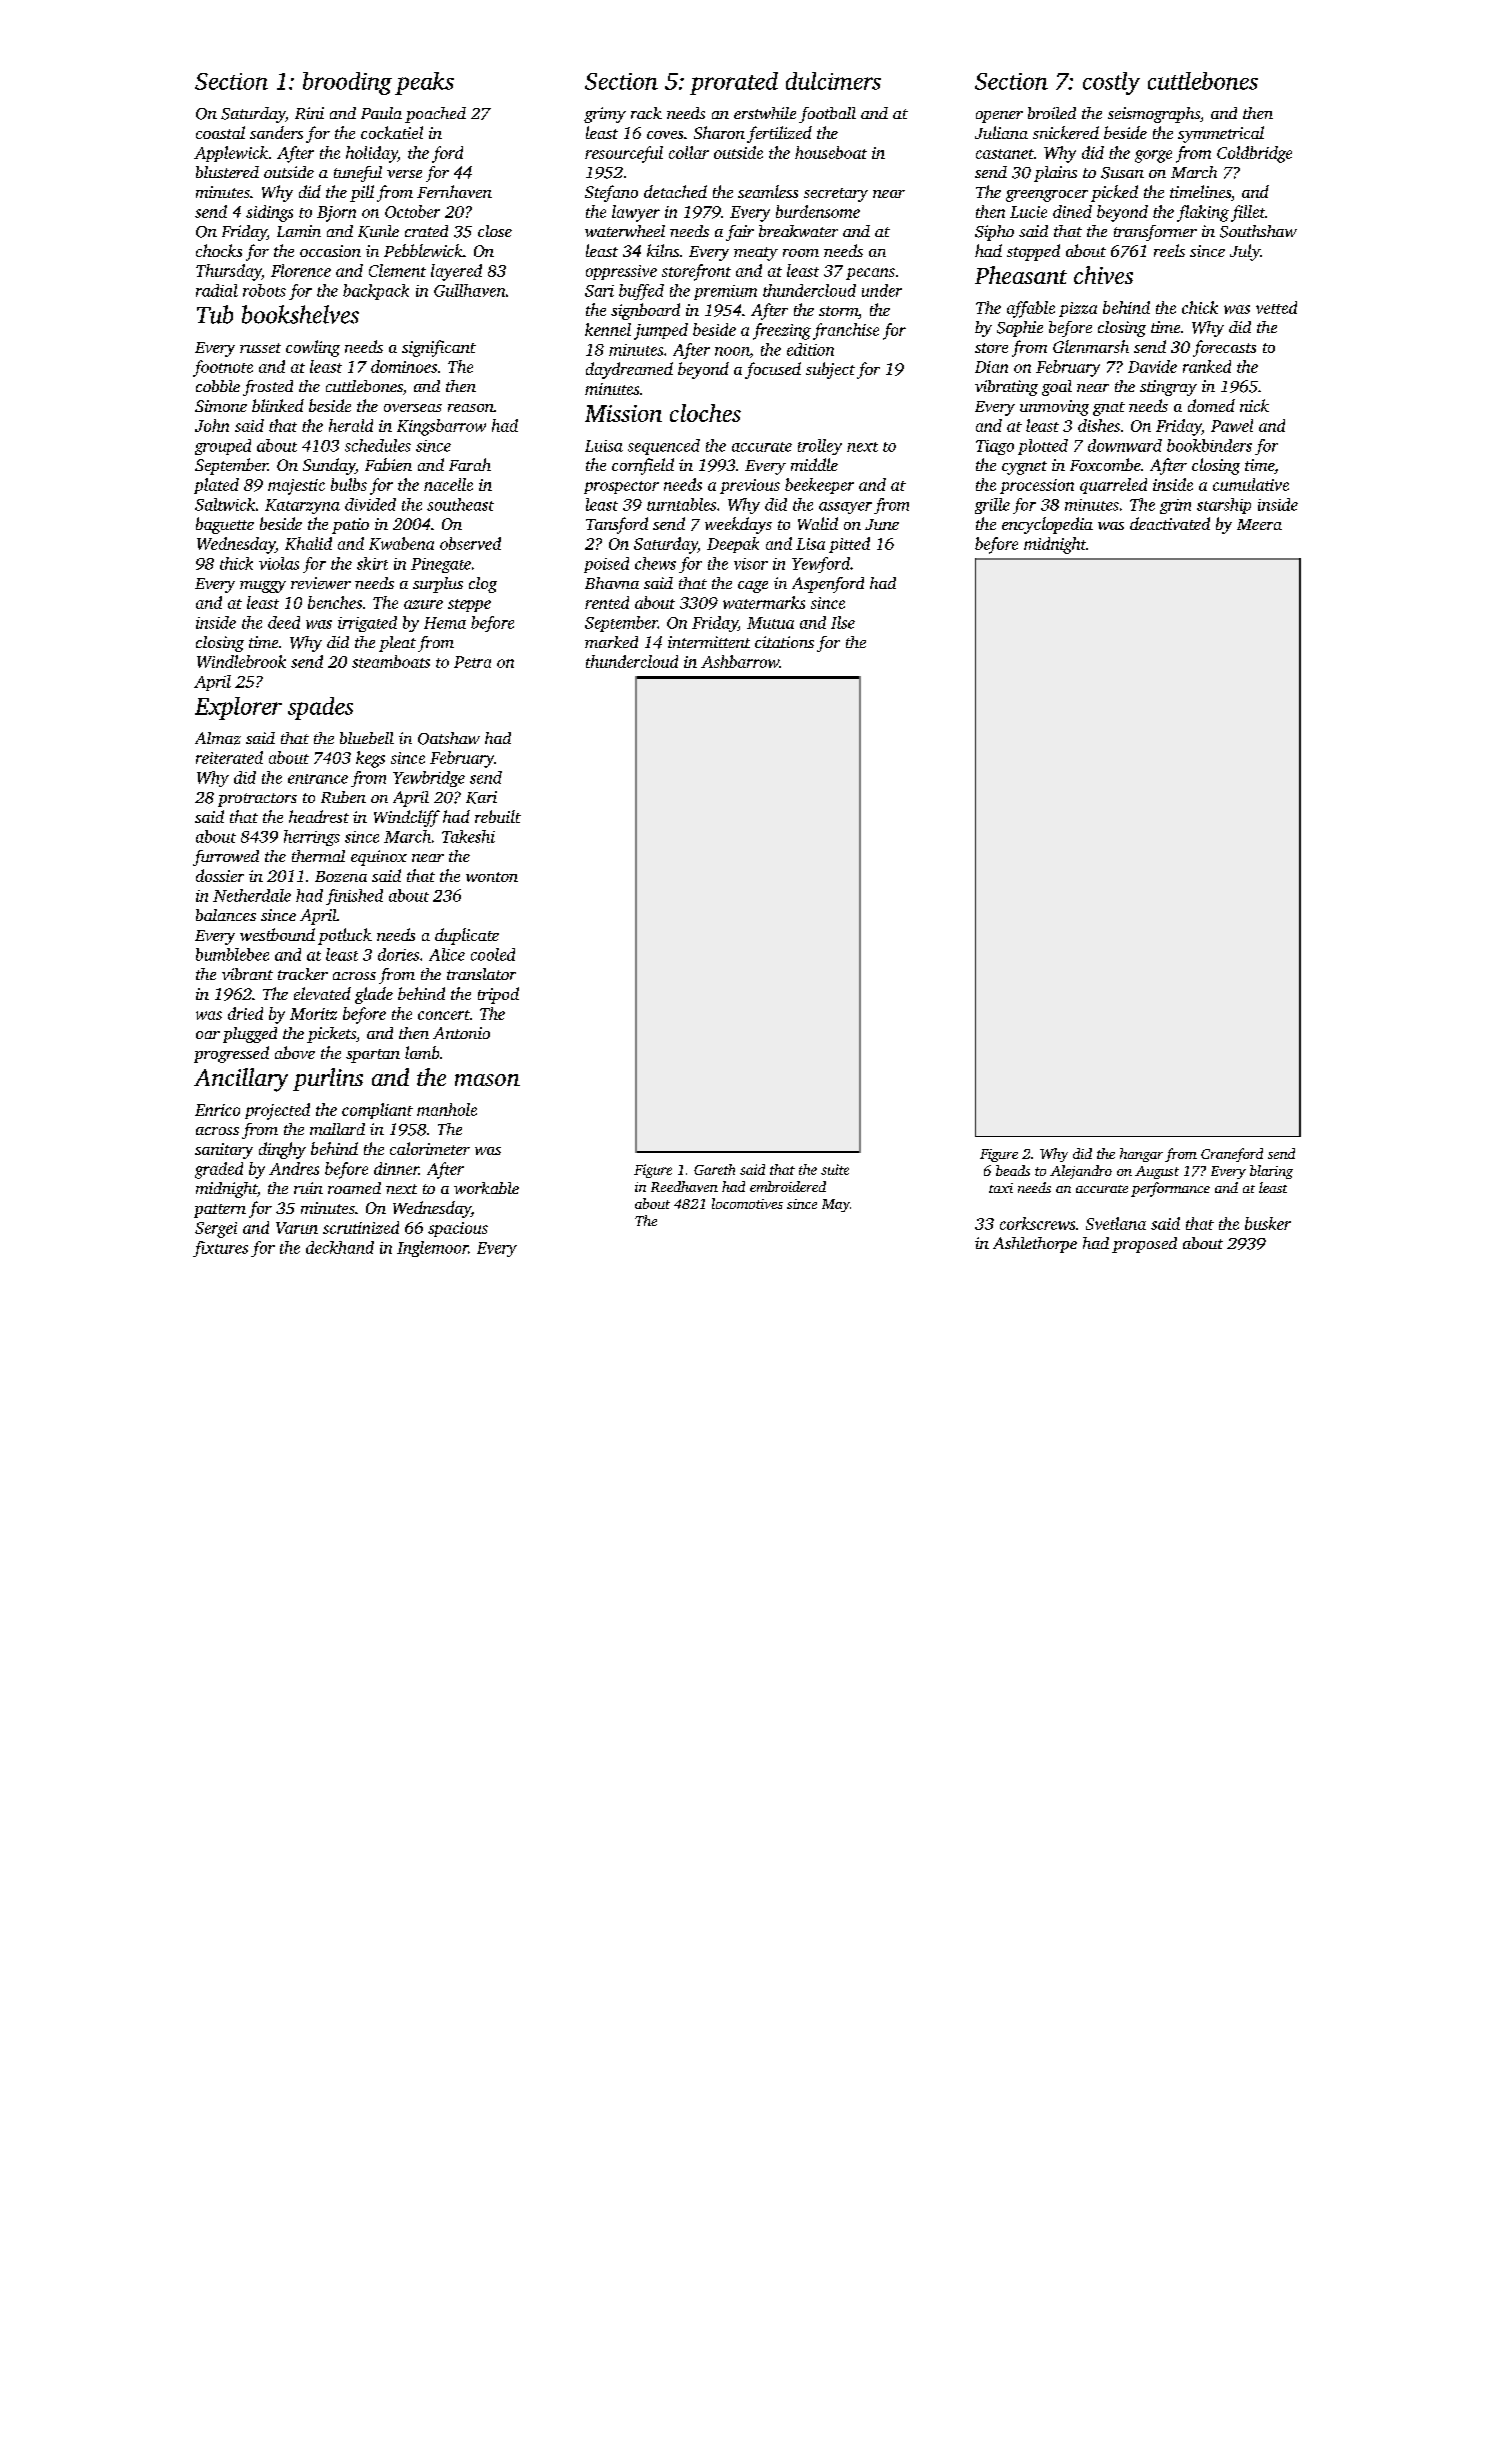 The width and height of the document is (1496, 2464). What do you see at coordinates (661, 331) in the document?
I see `jumped` at bounding box center [661, 331].
